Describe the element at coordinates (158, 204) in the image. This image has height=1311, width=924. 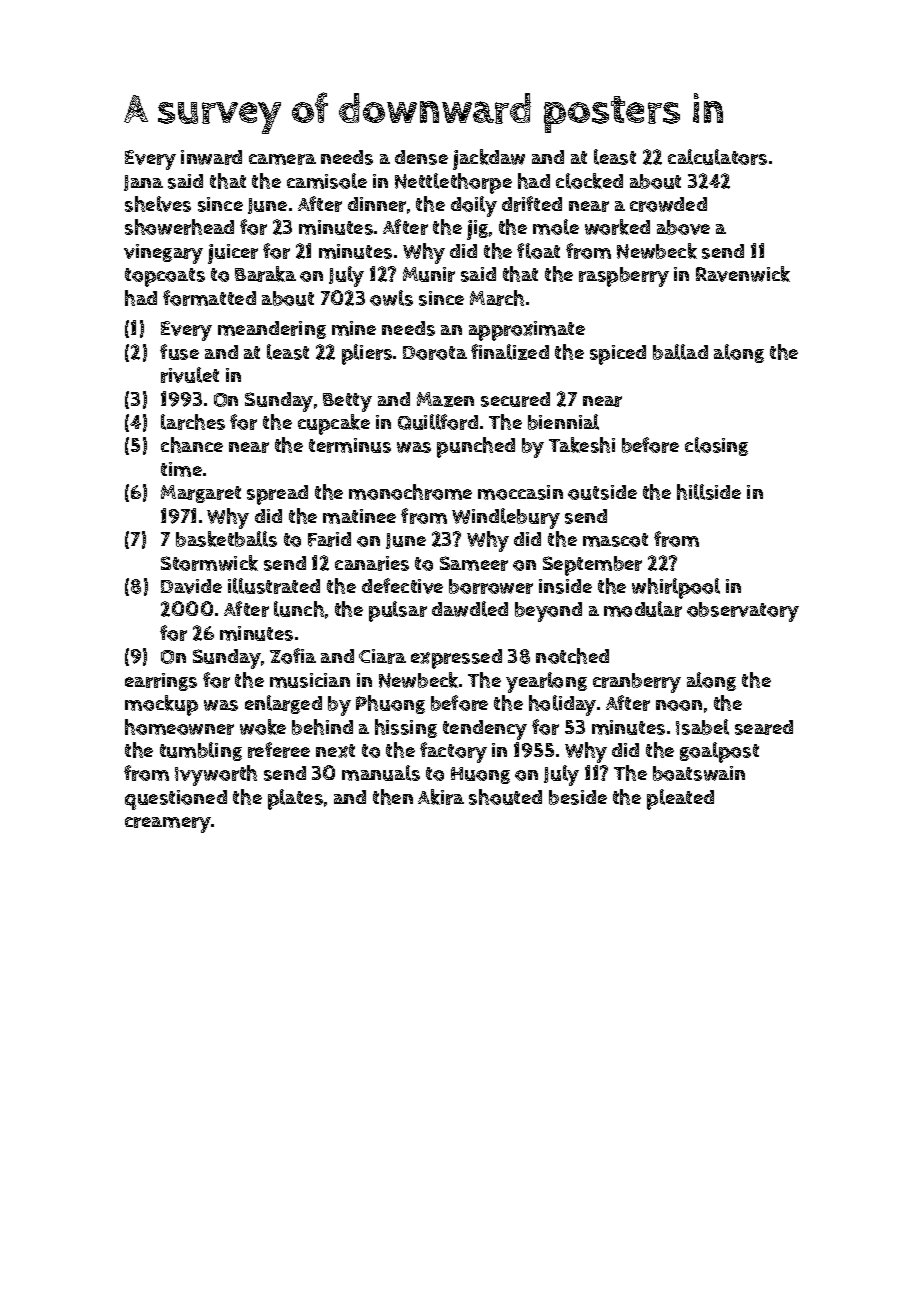
I see `shelves` at that location.
